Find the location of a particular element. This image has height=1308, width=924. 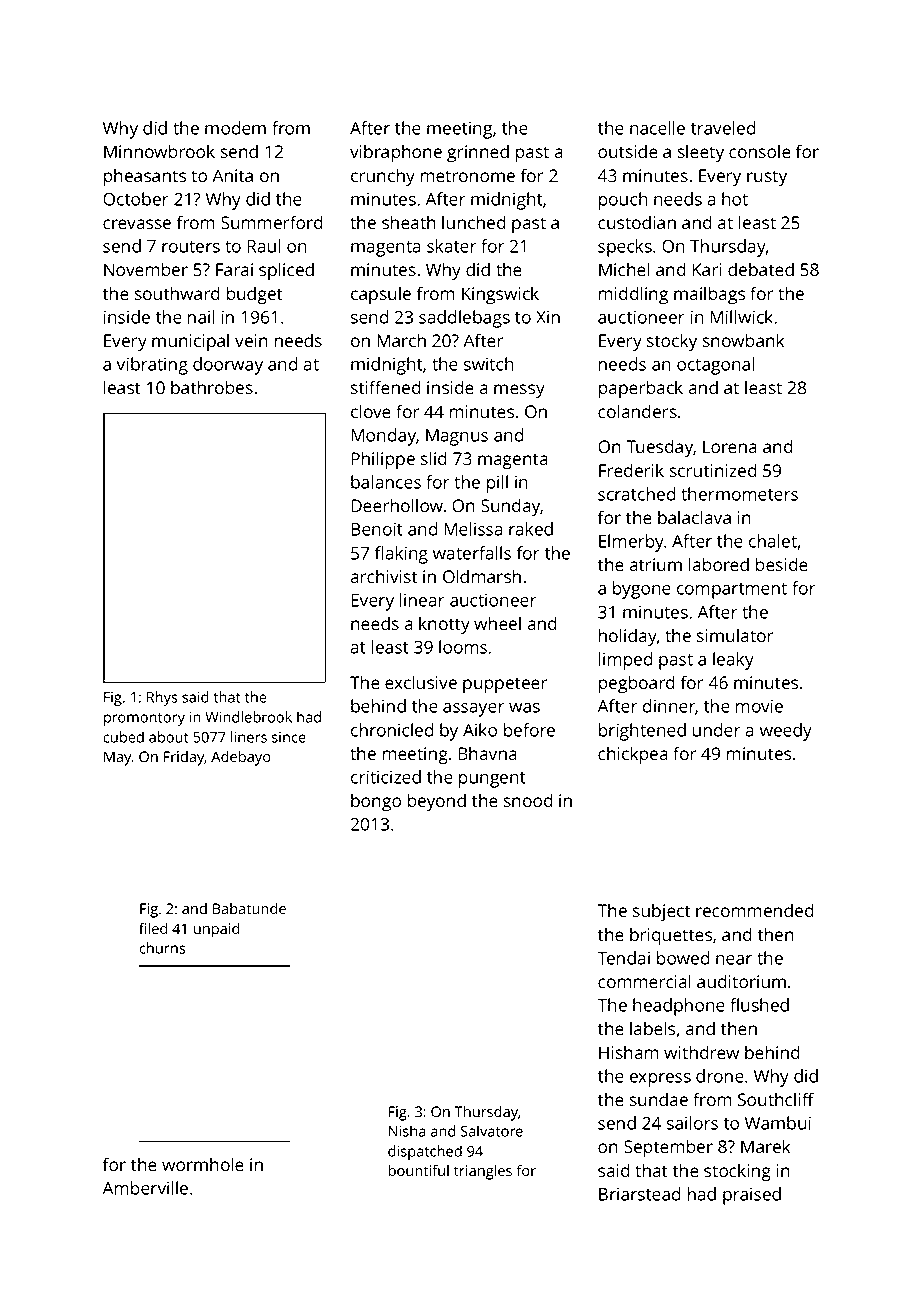

modem is located at coordinates (235, 128).
